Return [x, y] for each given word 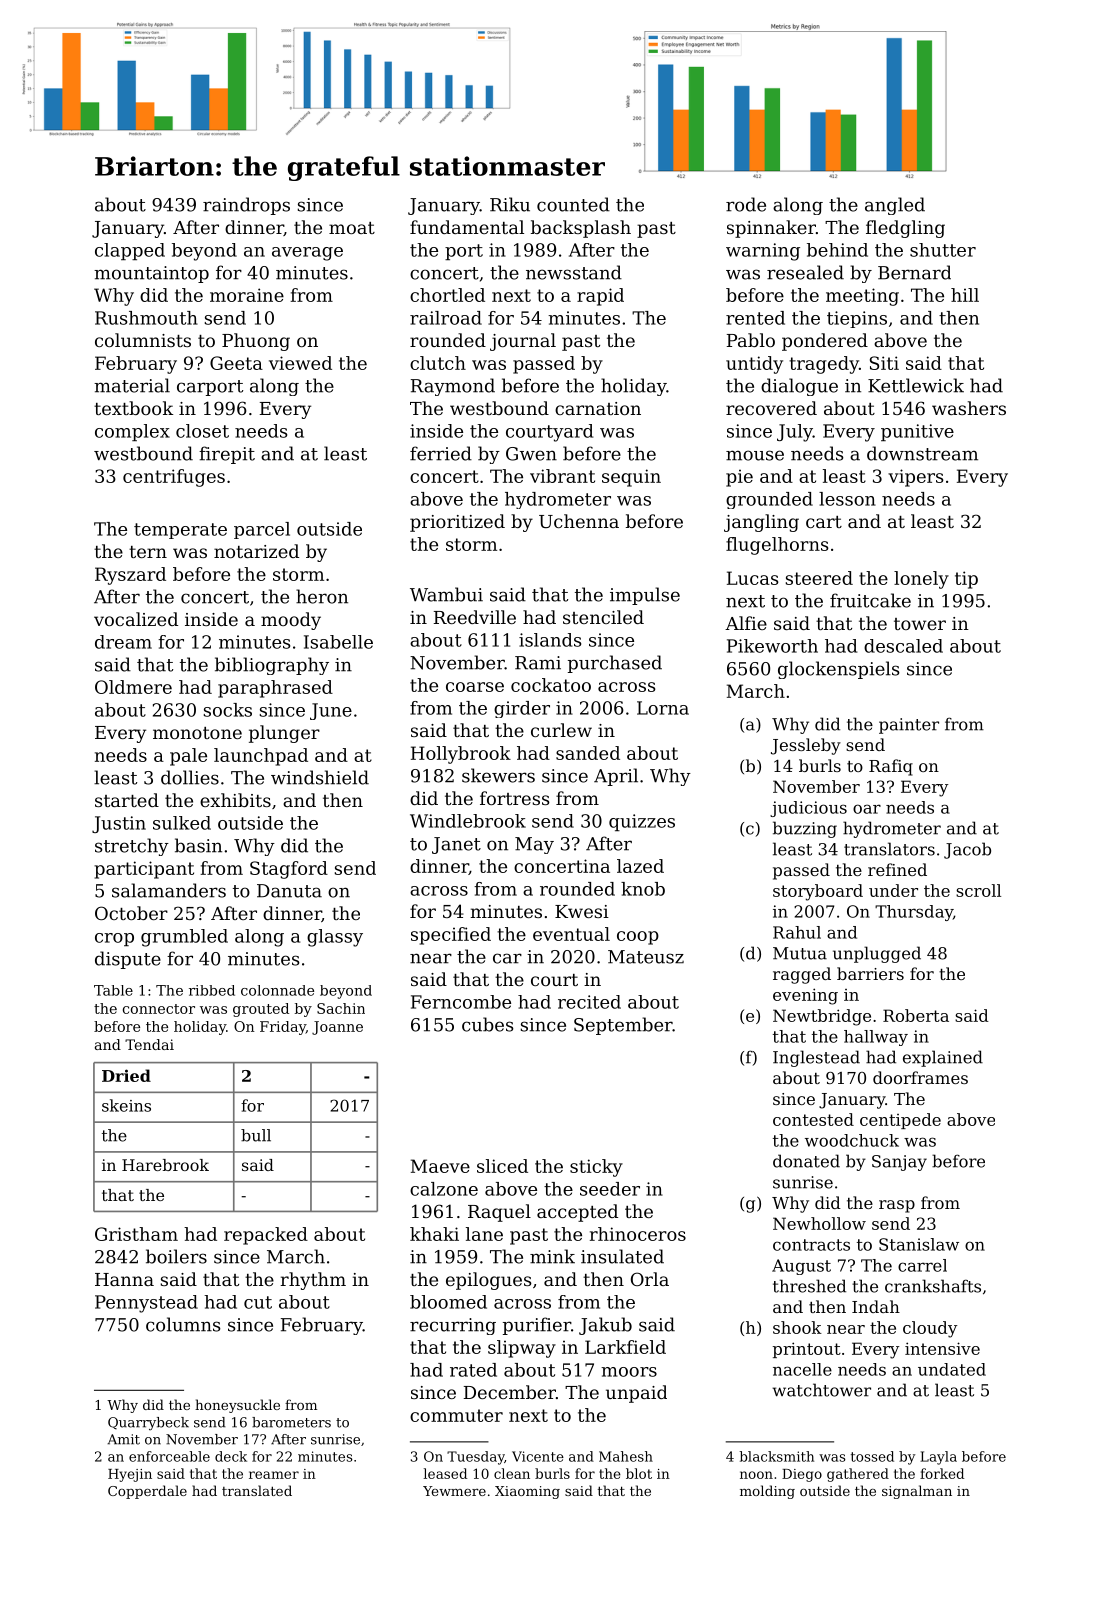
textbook [133, 408]
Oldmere [133, 687]
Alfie [746, 623]
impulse [645, 596]
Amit [123, 1439]
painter [909, 726]
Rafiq [891, 767]
